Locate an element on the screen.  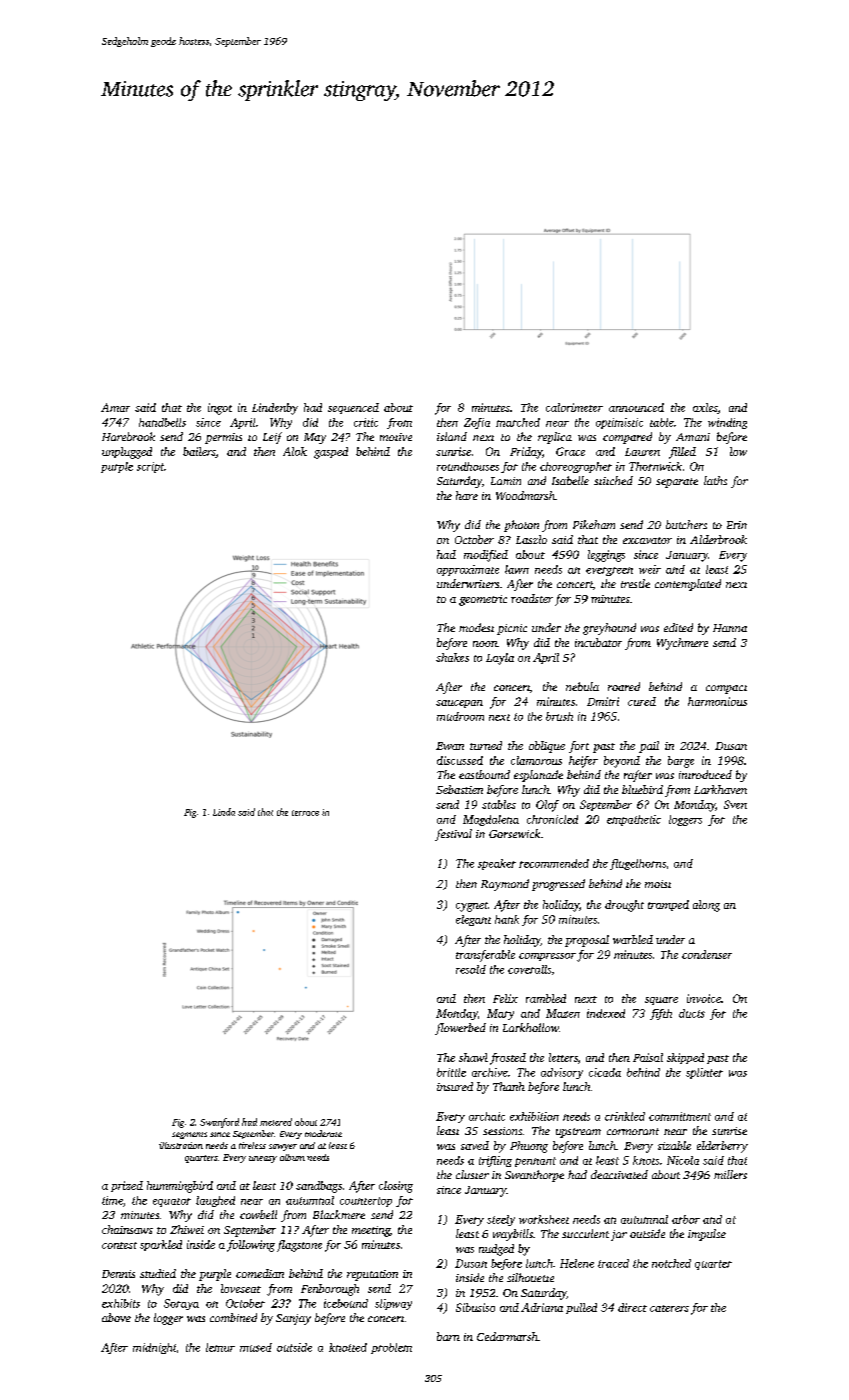
calorimeter is located at coordinates (574, 407).
